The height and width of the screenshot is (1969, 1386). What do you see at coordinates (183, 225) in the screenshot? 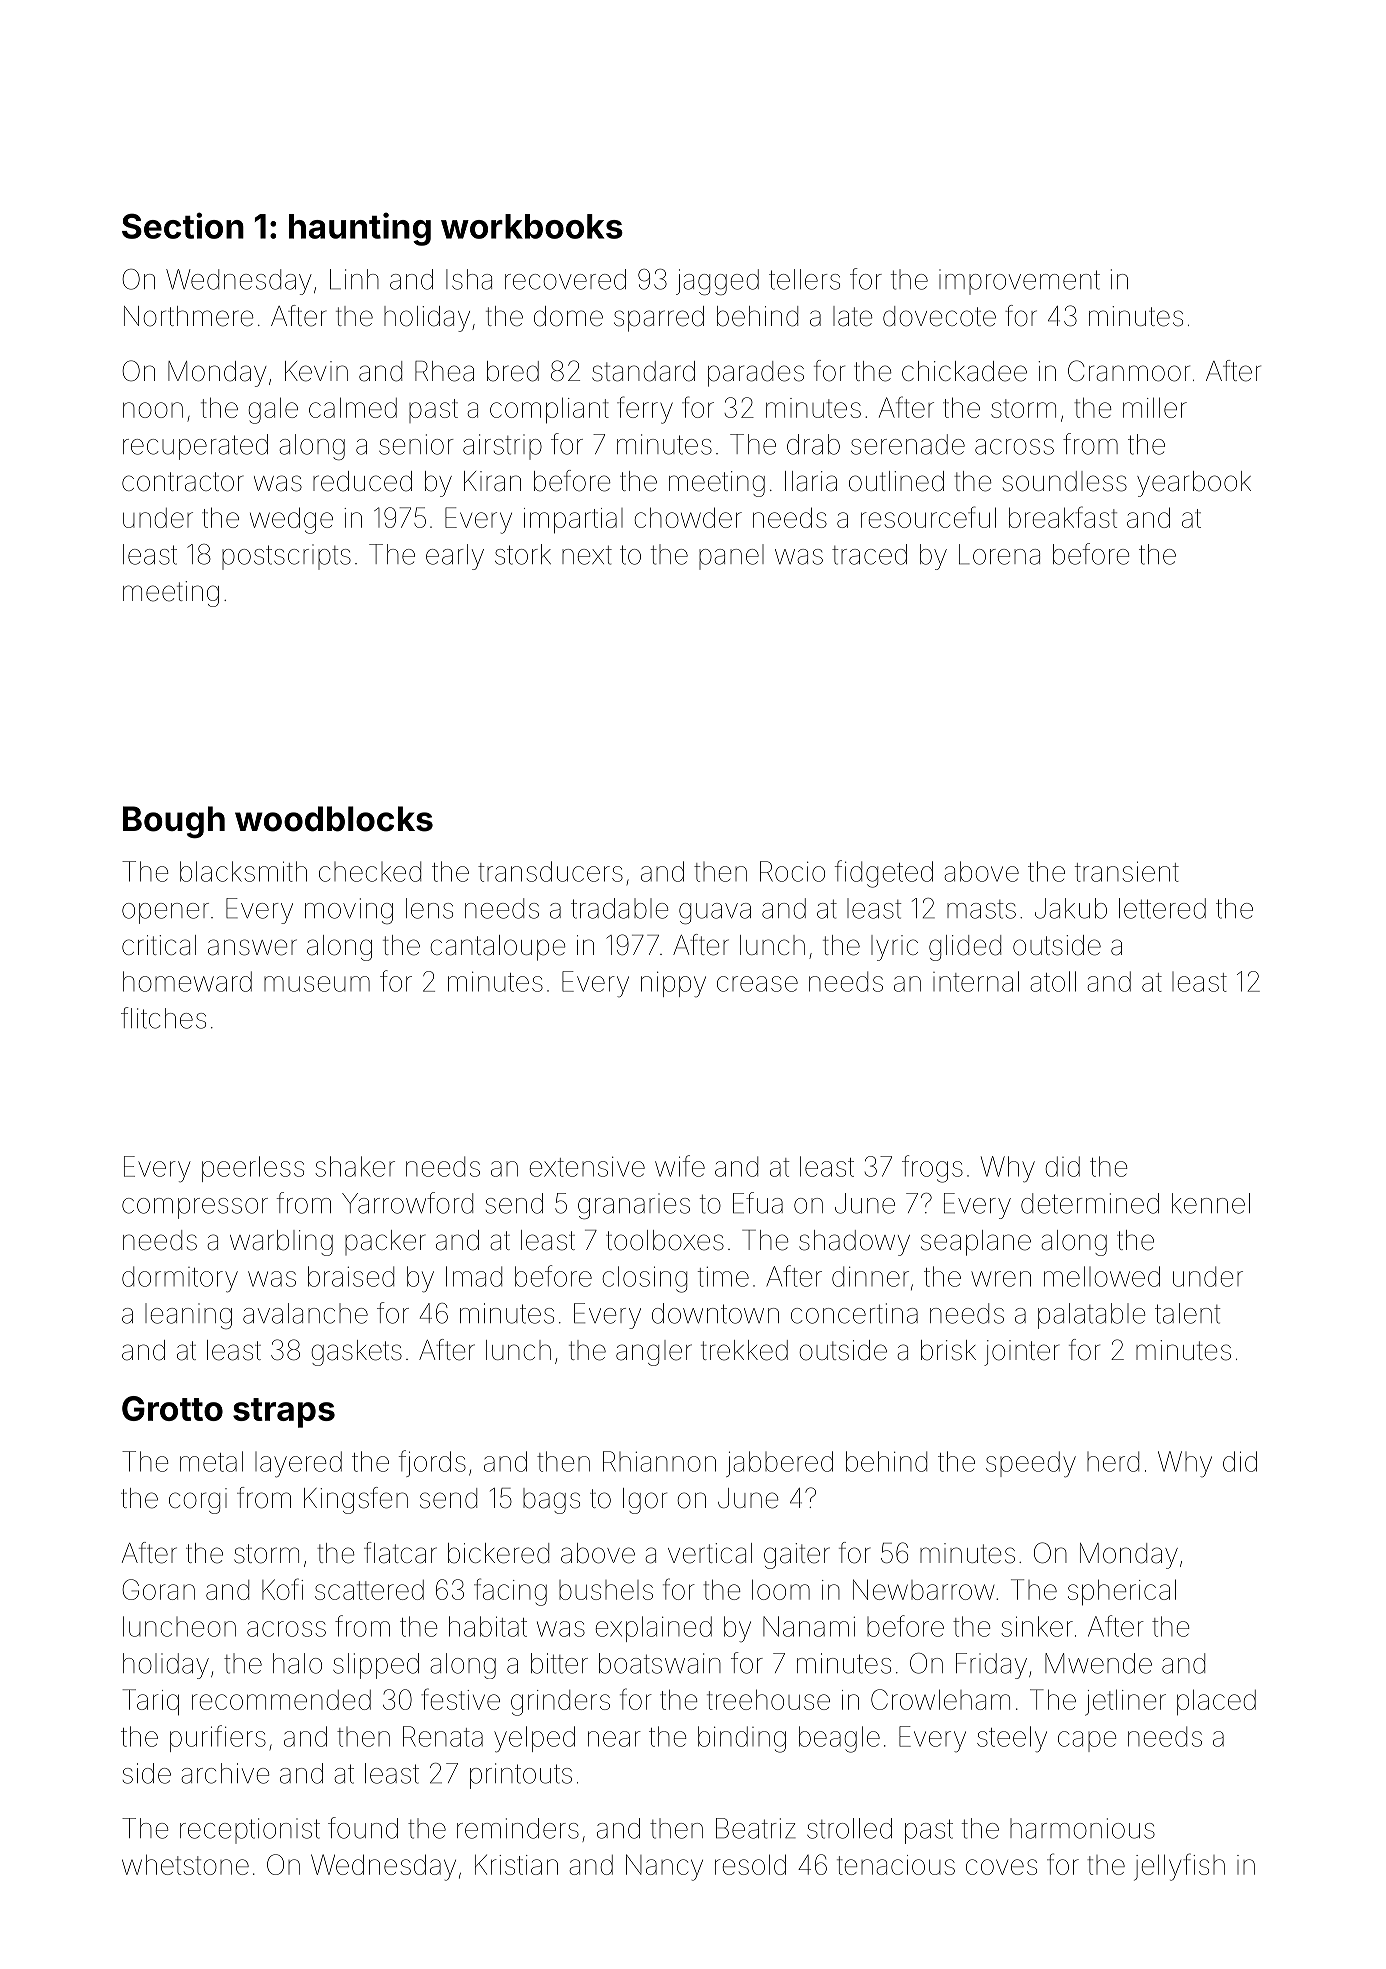
I see `Section` at bounding box center [183, 225].
